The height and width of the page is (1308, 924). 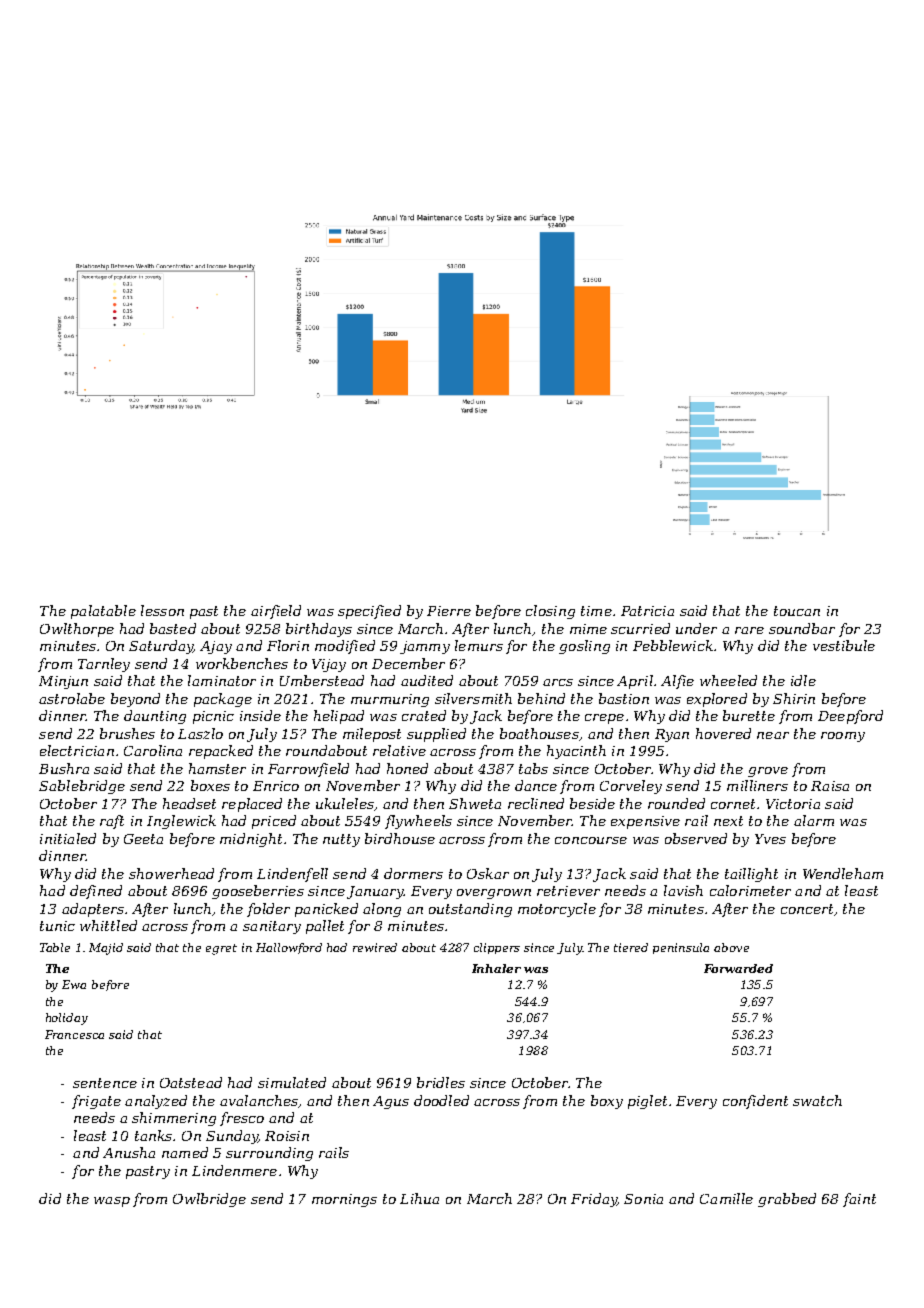 What do you see at coordinates (104, 665) in the page?
I see `Tarnley` at bounding box center [104, 665].
